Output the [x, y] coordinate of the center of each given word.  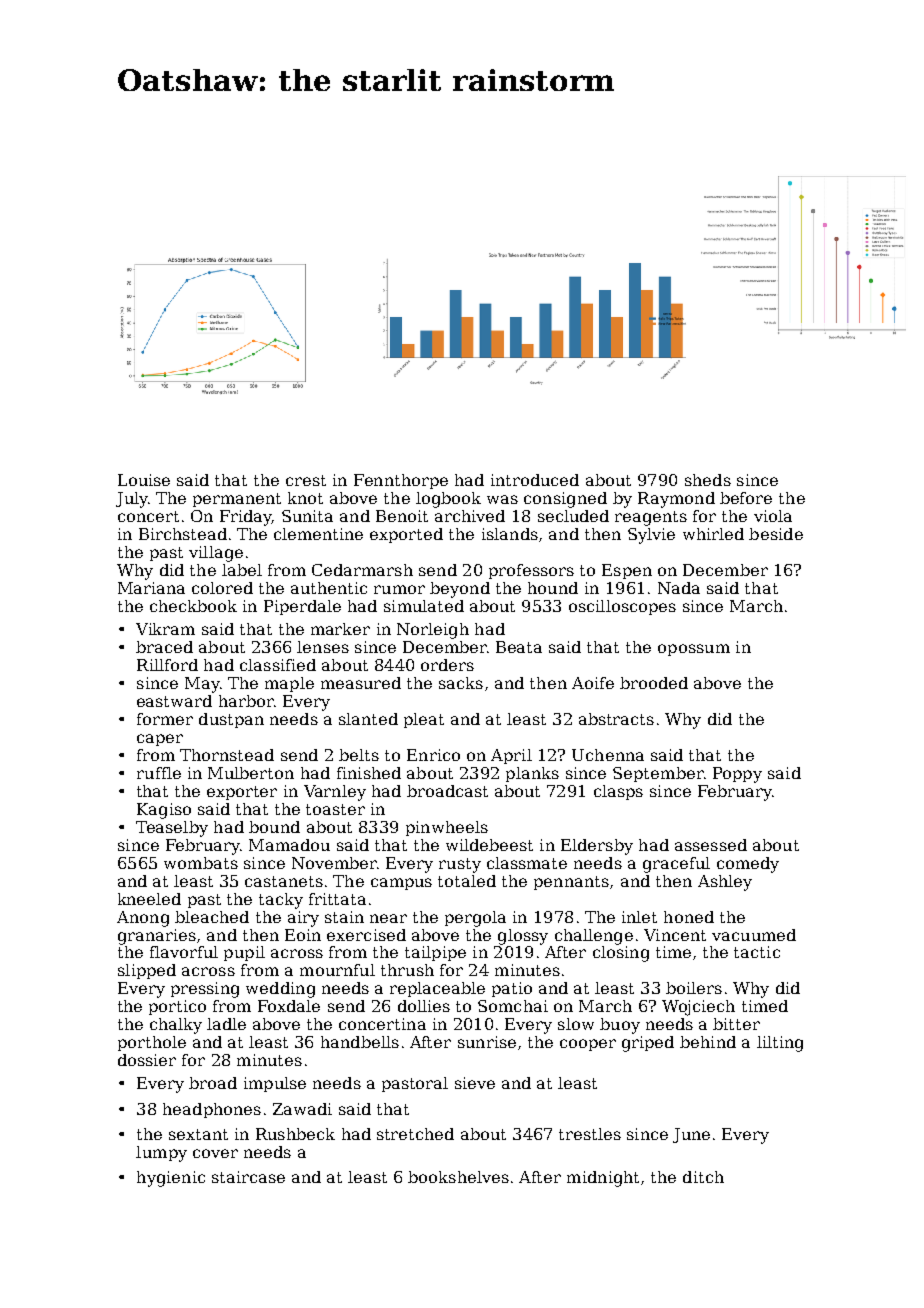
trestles [590, 1134]
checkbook [193, 606]
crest [306, 480]
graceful [676, 865]
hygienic [171, 1179]
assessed [711, 845]
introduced [535, 480]
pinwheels [447, 828]
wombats [201, 863]
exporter [242, 793]
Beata [519, 647]
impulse [275, 1084]
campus [401, 884]
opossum [694, 650]
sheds [708, 480]
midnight [603, 1179]
